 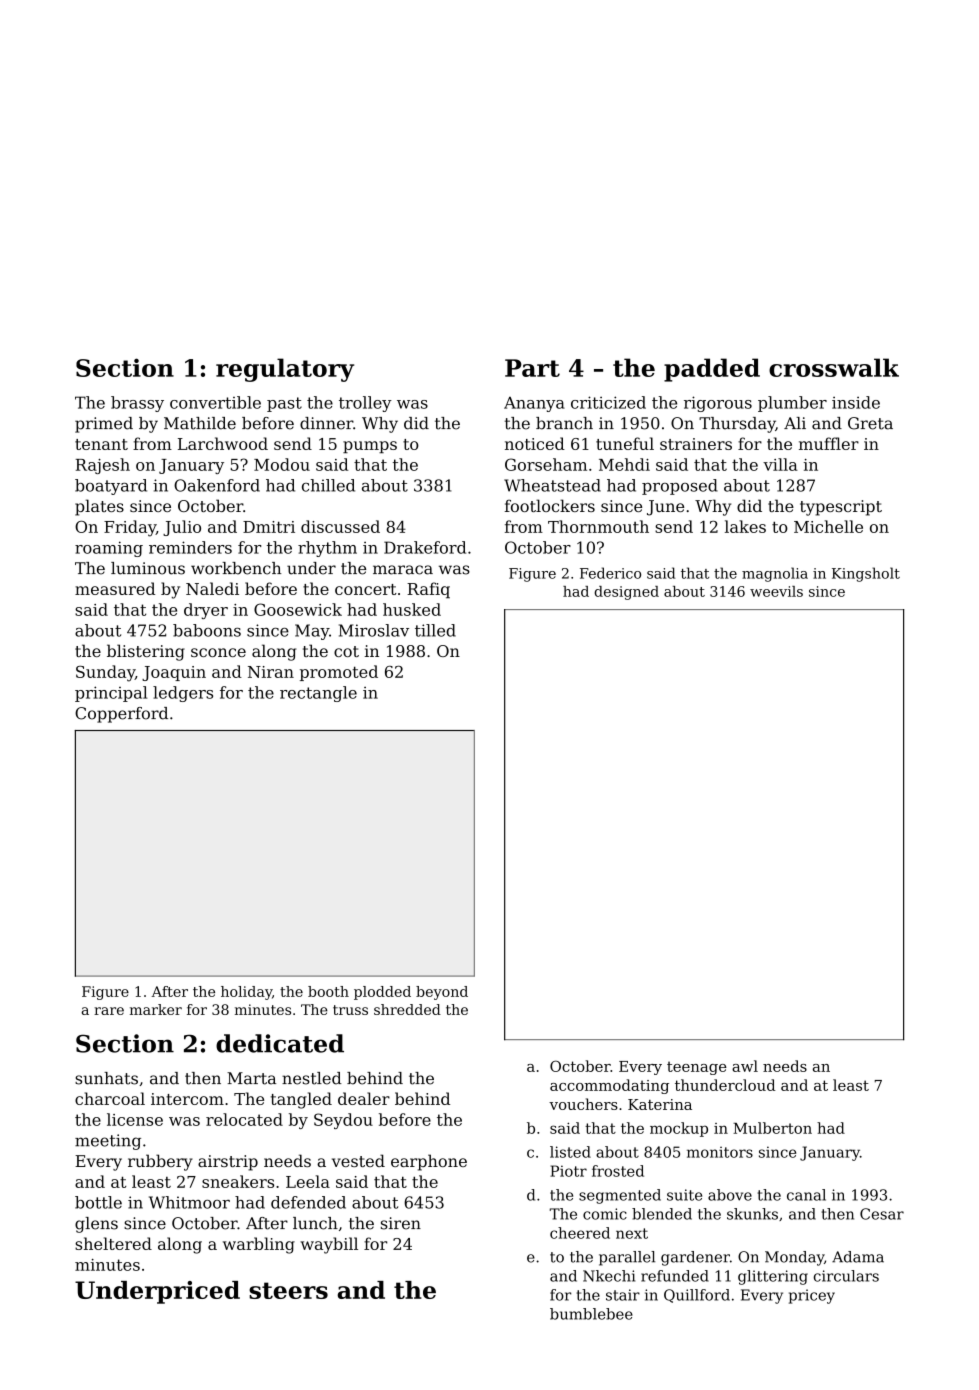 I want to click on Copperford, so click(x=121, y=715).
